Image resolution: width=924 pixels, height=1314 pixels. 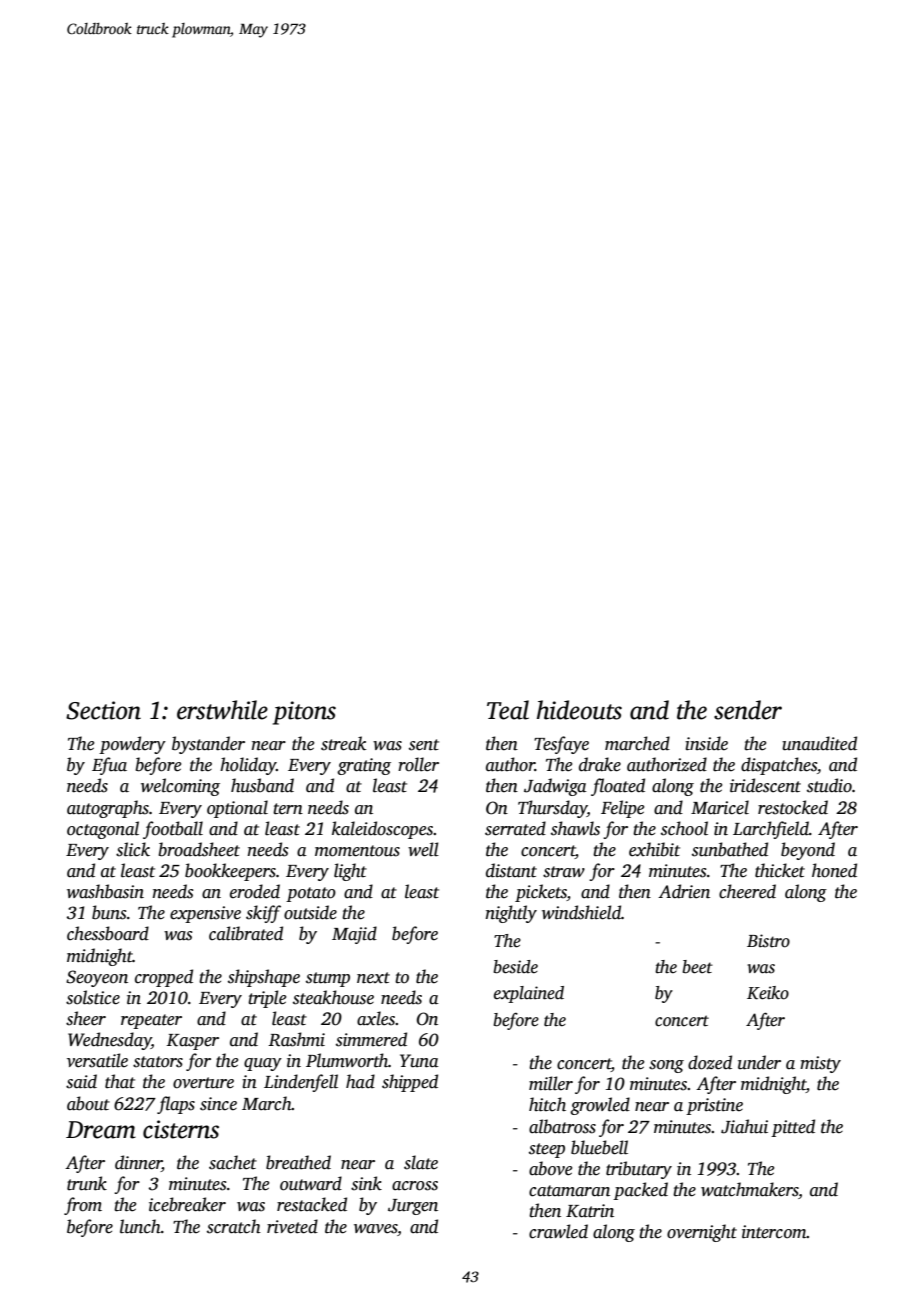 I want to click on from, so click(x=83, y=1206).
